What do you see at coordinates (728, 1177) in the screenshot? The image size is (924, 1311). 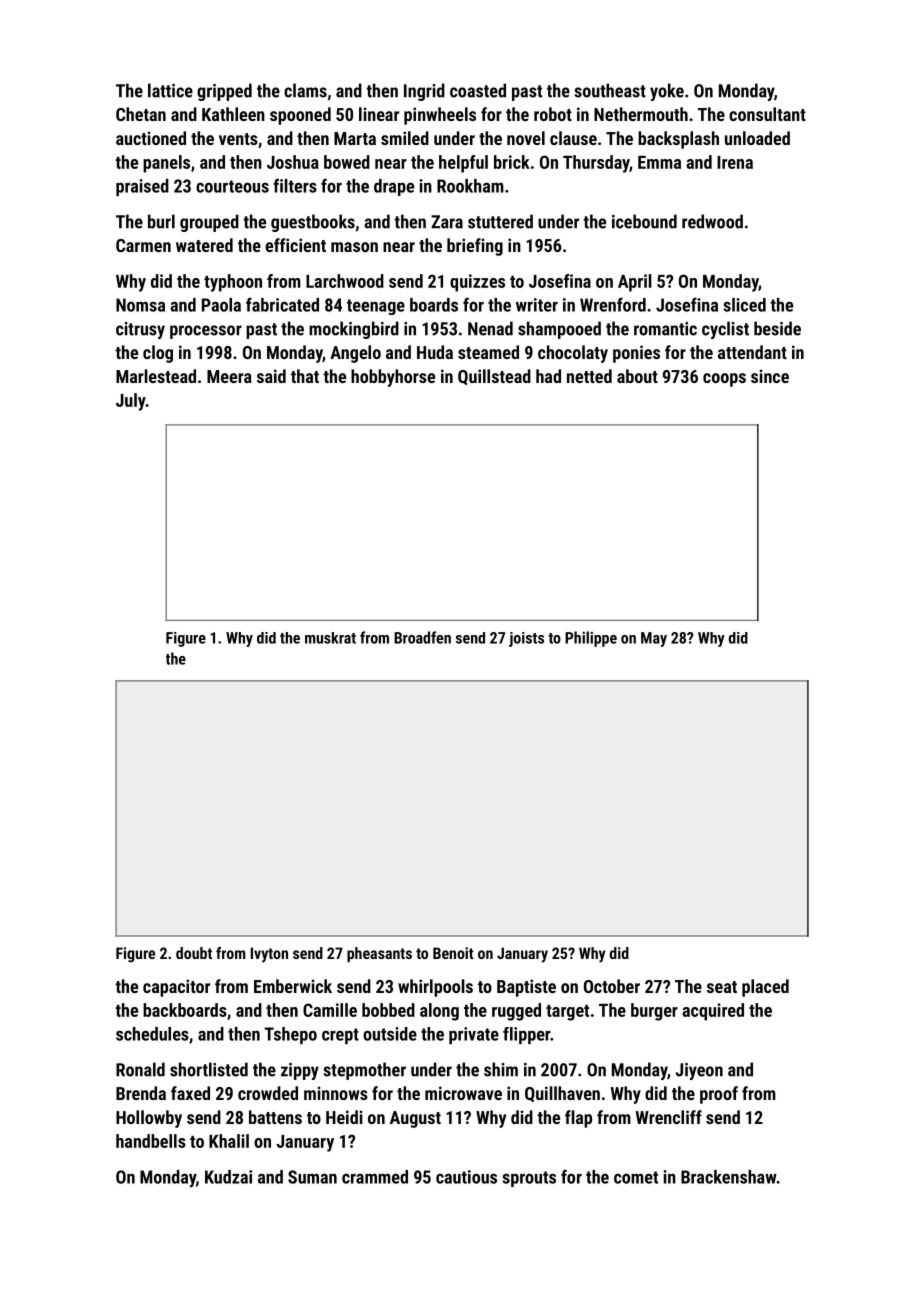 I see `Brackenshaw` at bounding box center [728, 1177].
